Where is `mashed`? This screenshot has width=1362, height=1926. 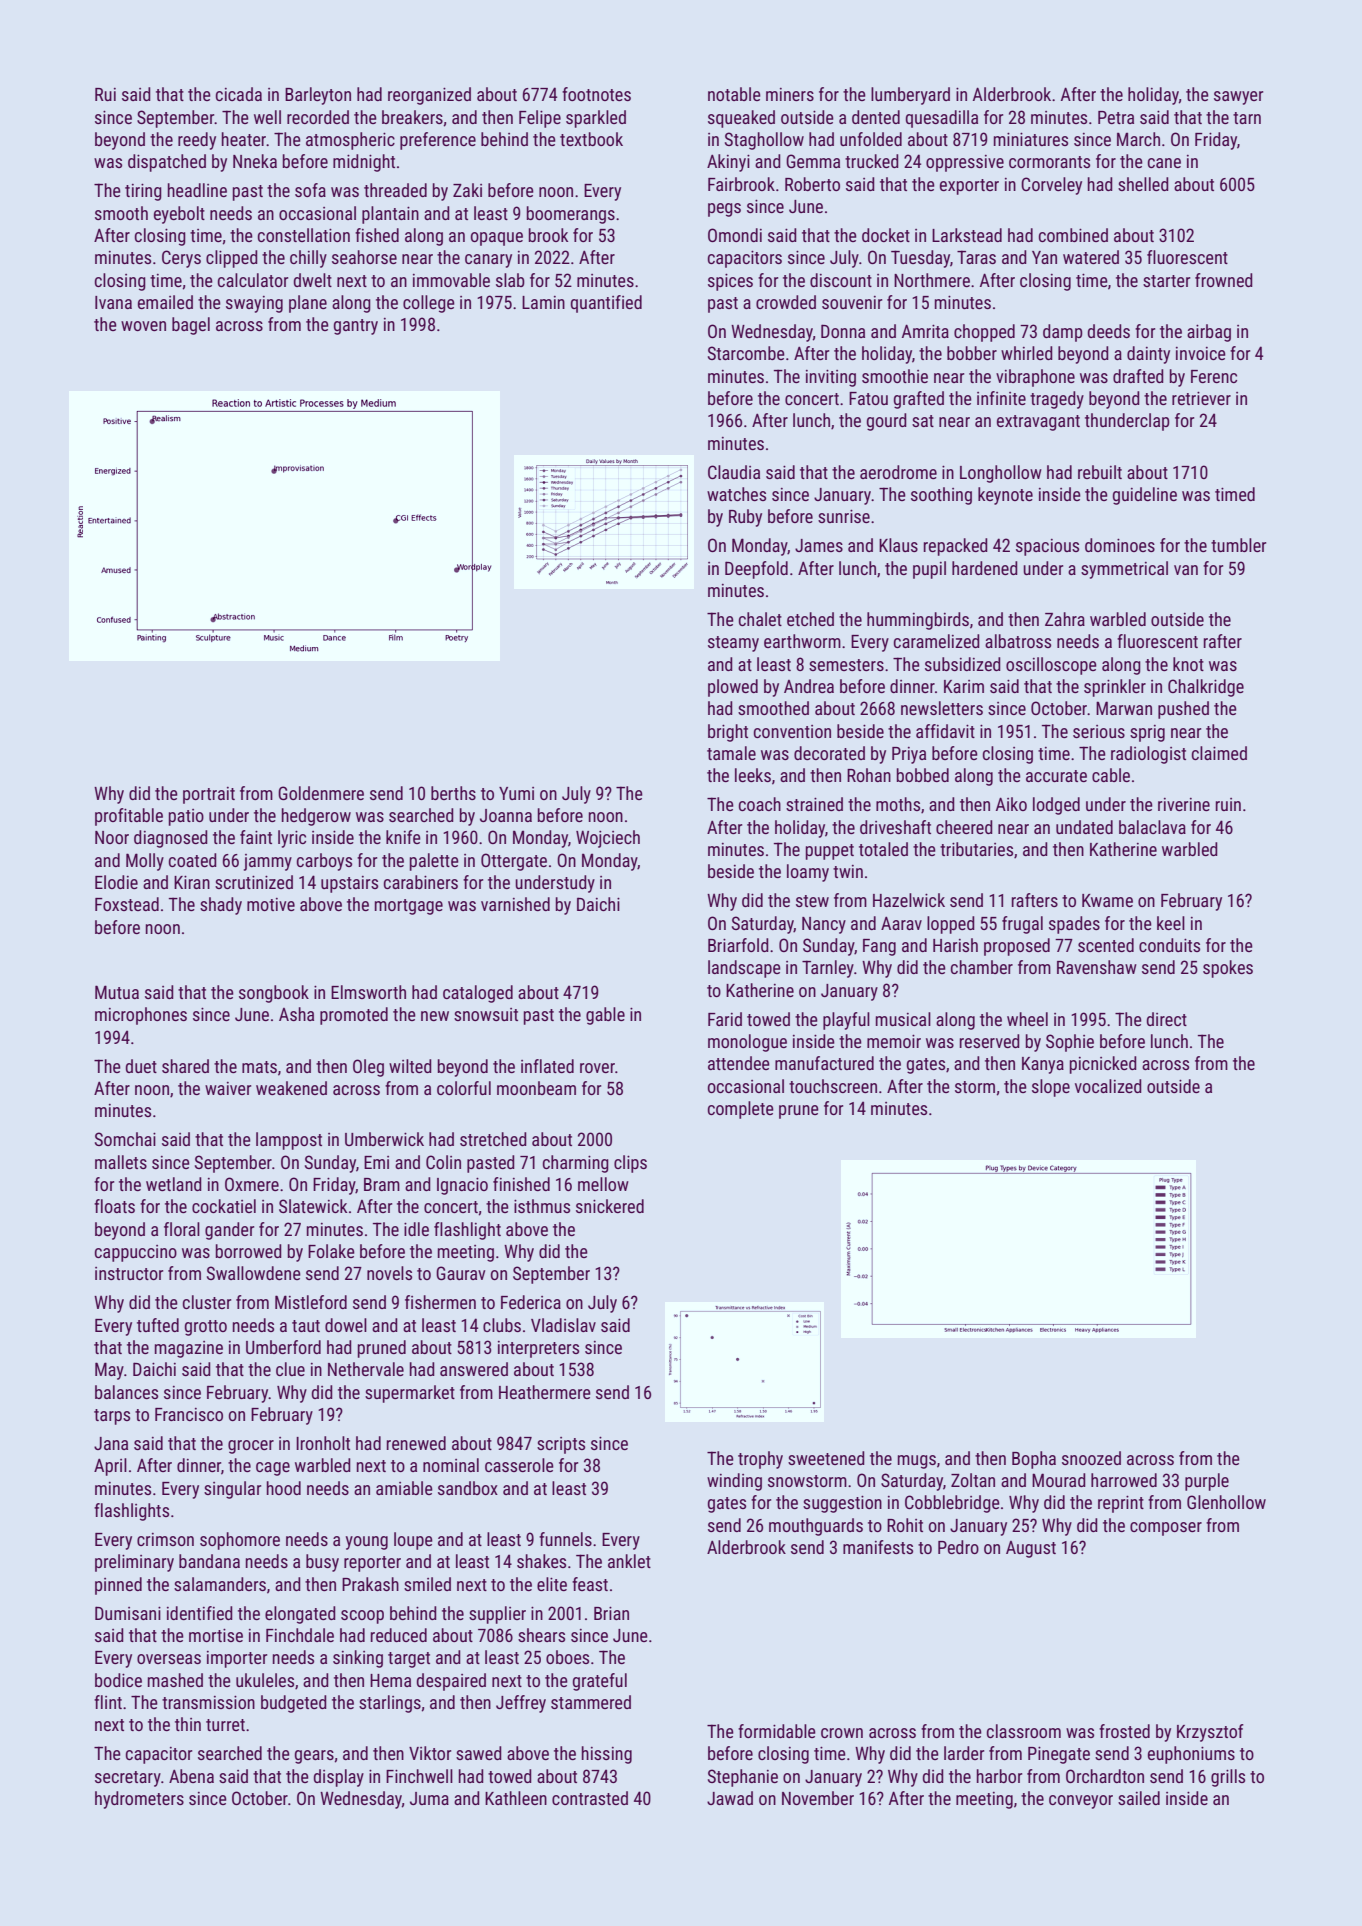 mashed is located at coordinates (175, 1680).
